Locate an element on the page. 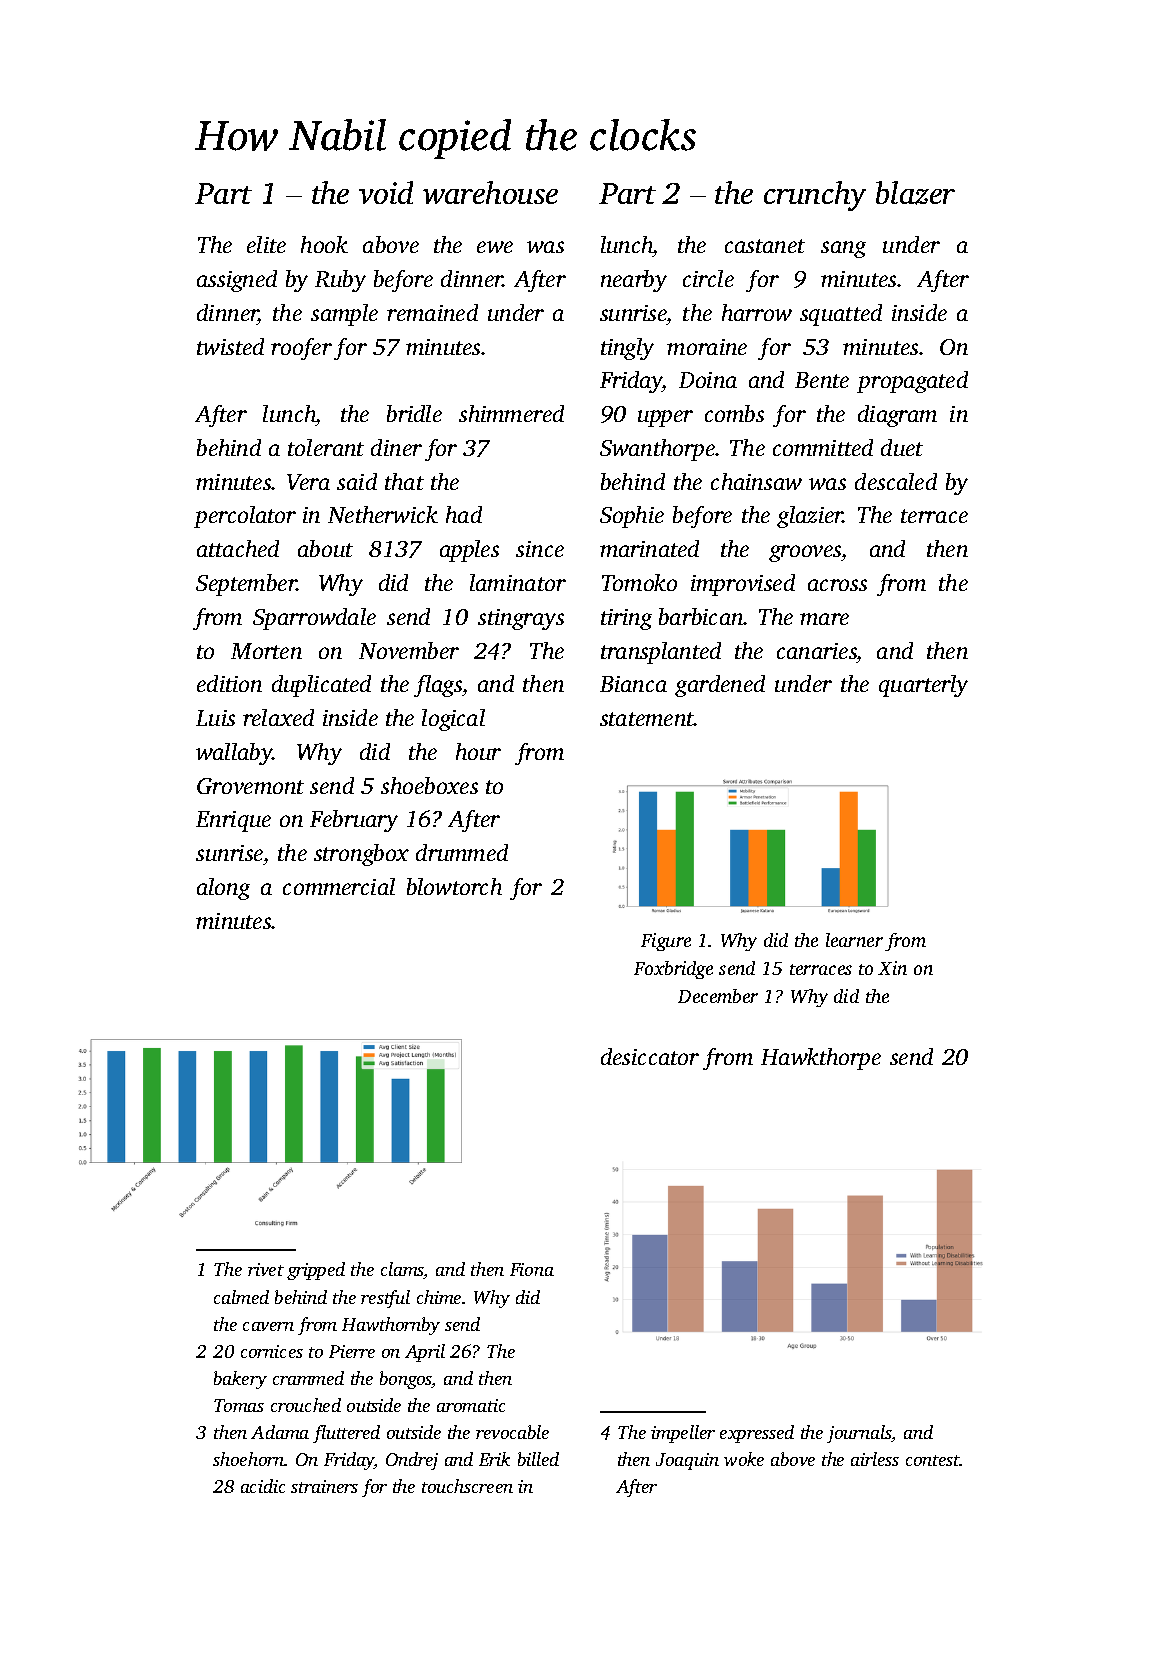 The image size is (1165, 1654). rivet is located at coordinates (266, 1269).
